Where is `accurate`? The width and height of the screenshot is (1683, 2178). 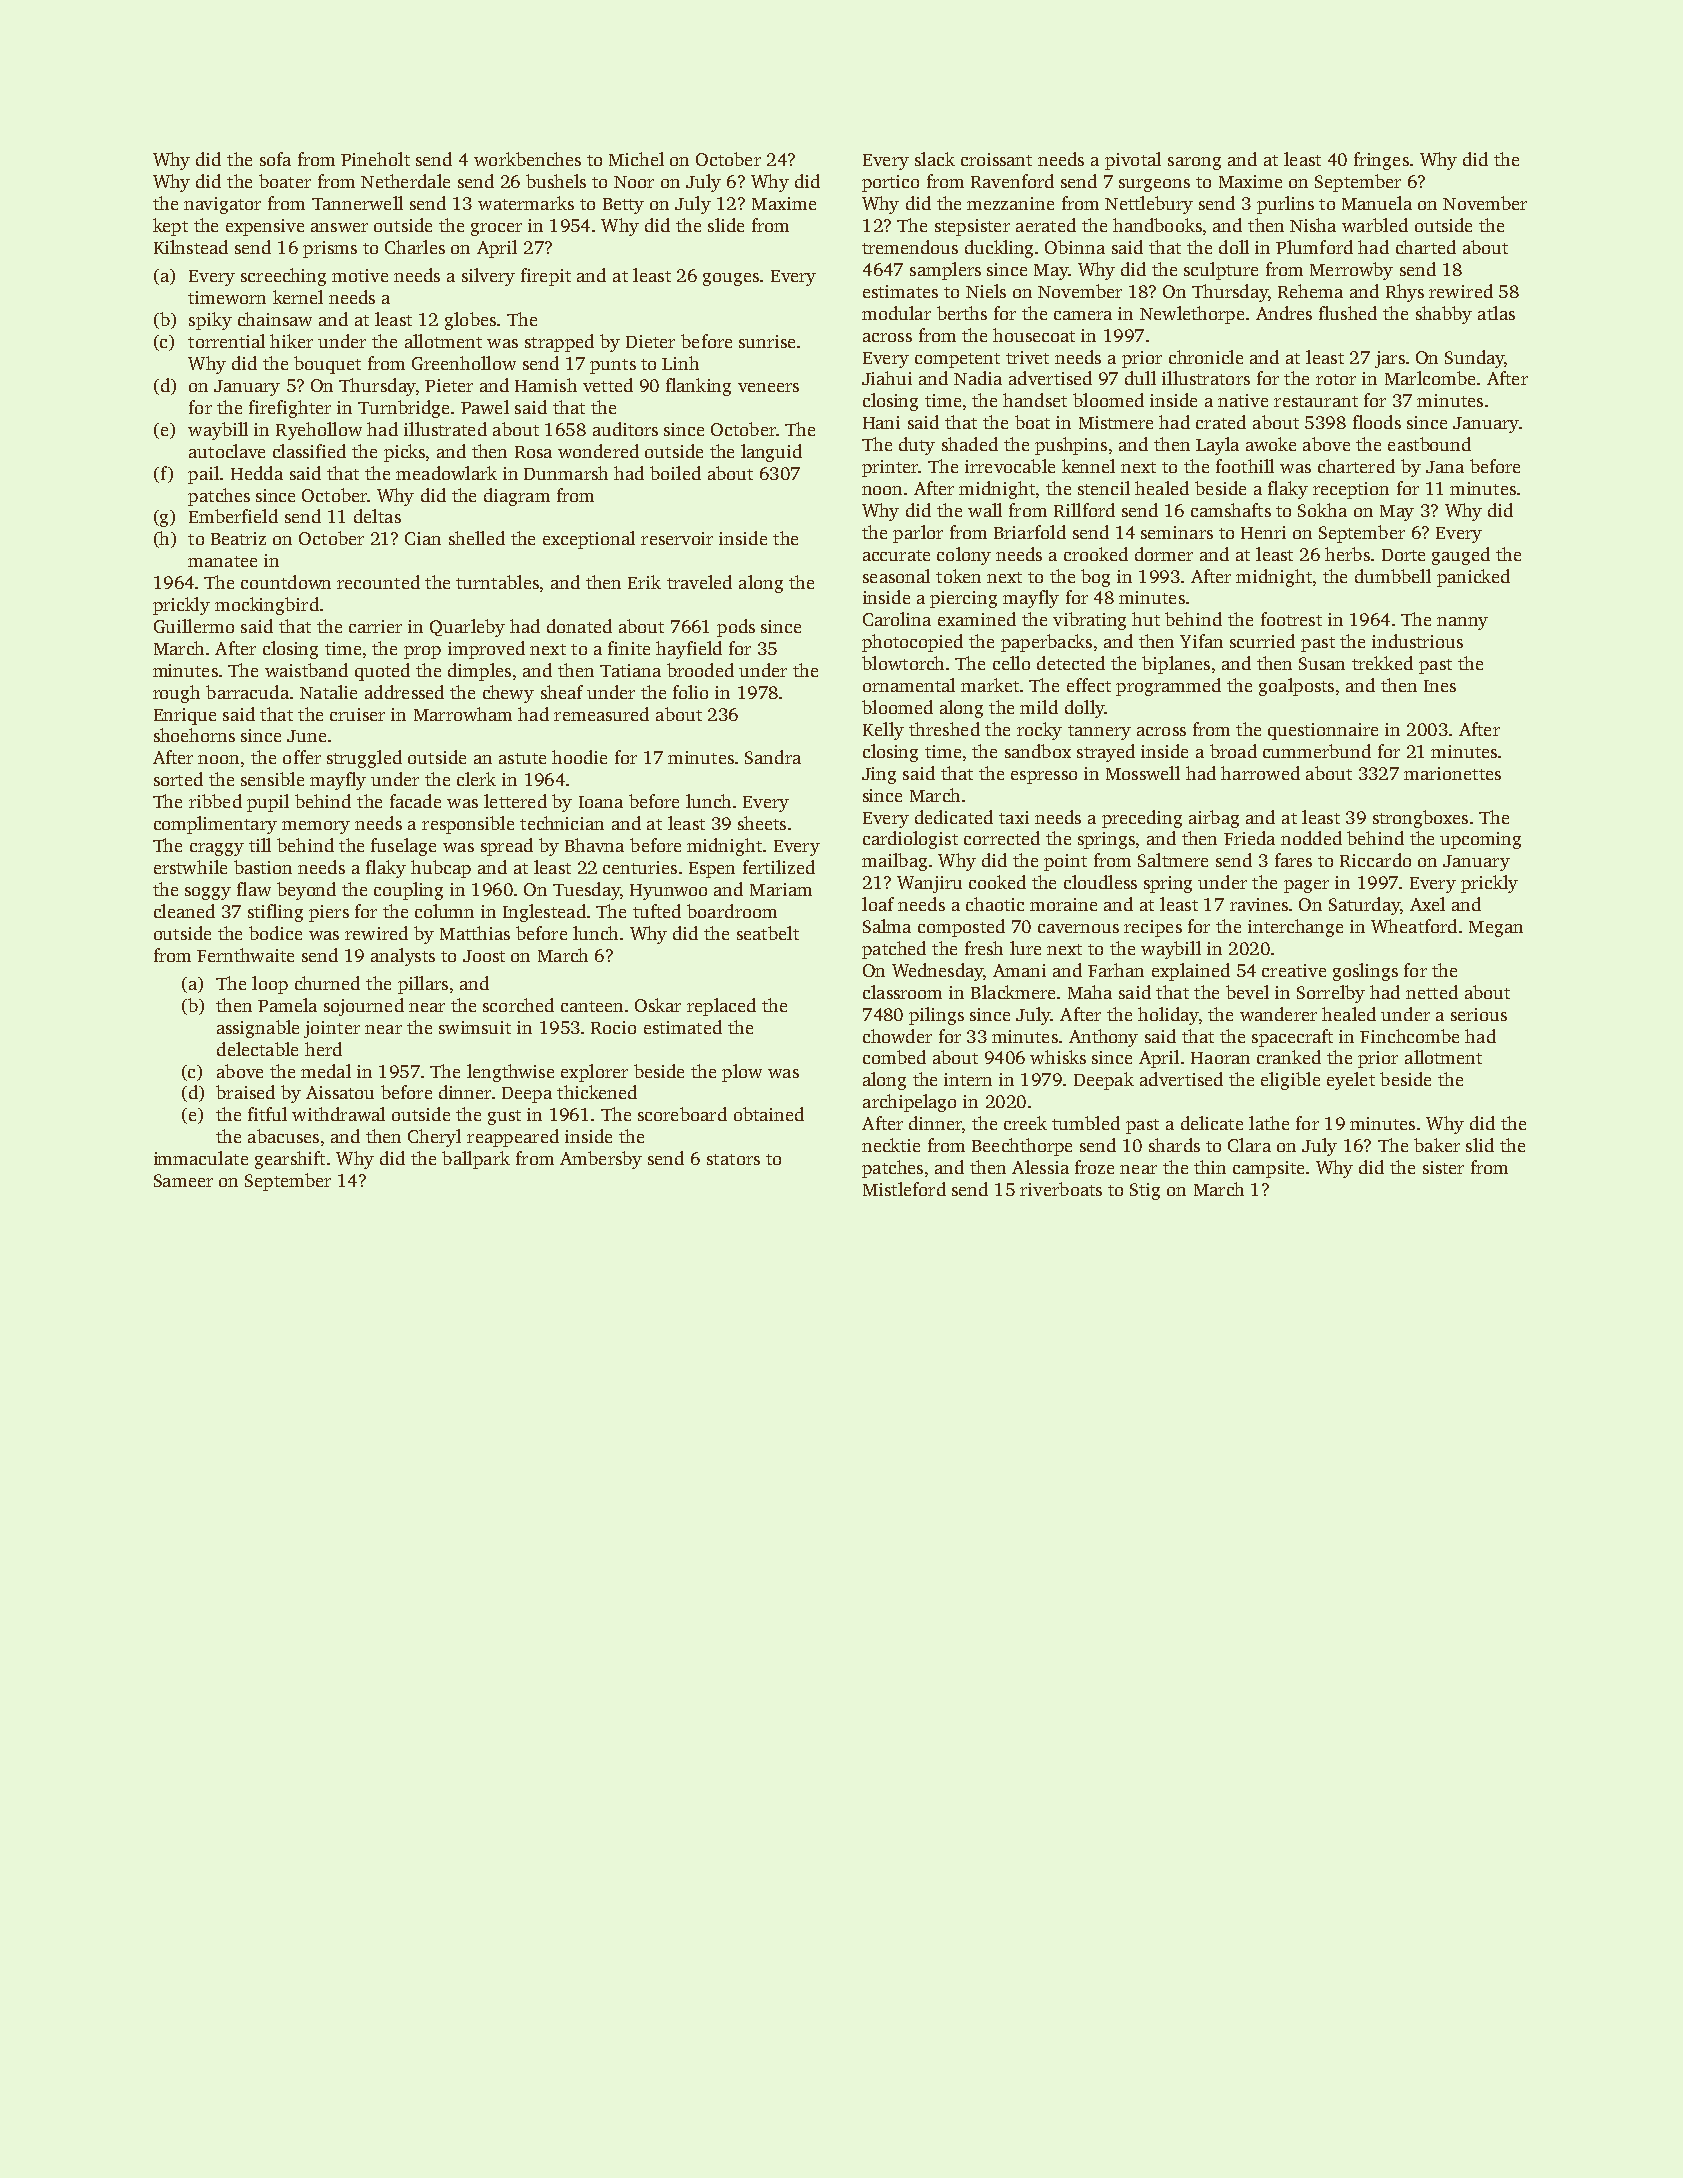
accurate is located at coordinates (896, 555).
